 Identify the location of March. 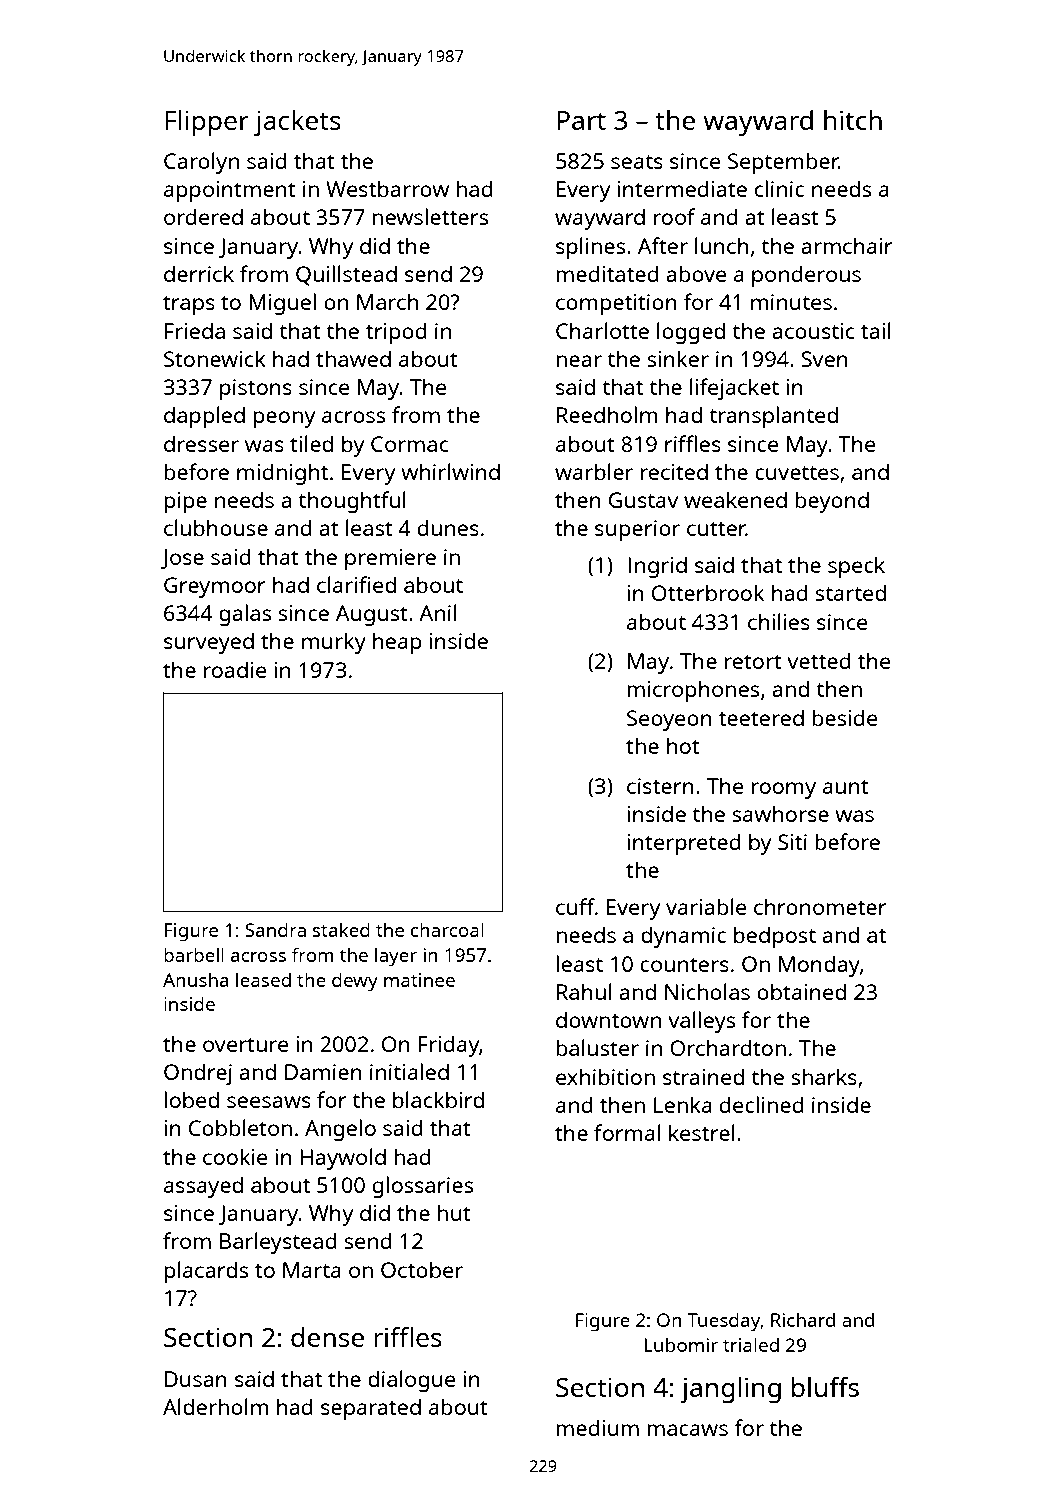
(387, 301).
